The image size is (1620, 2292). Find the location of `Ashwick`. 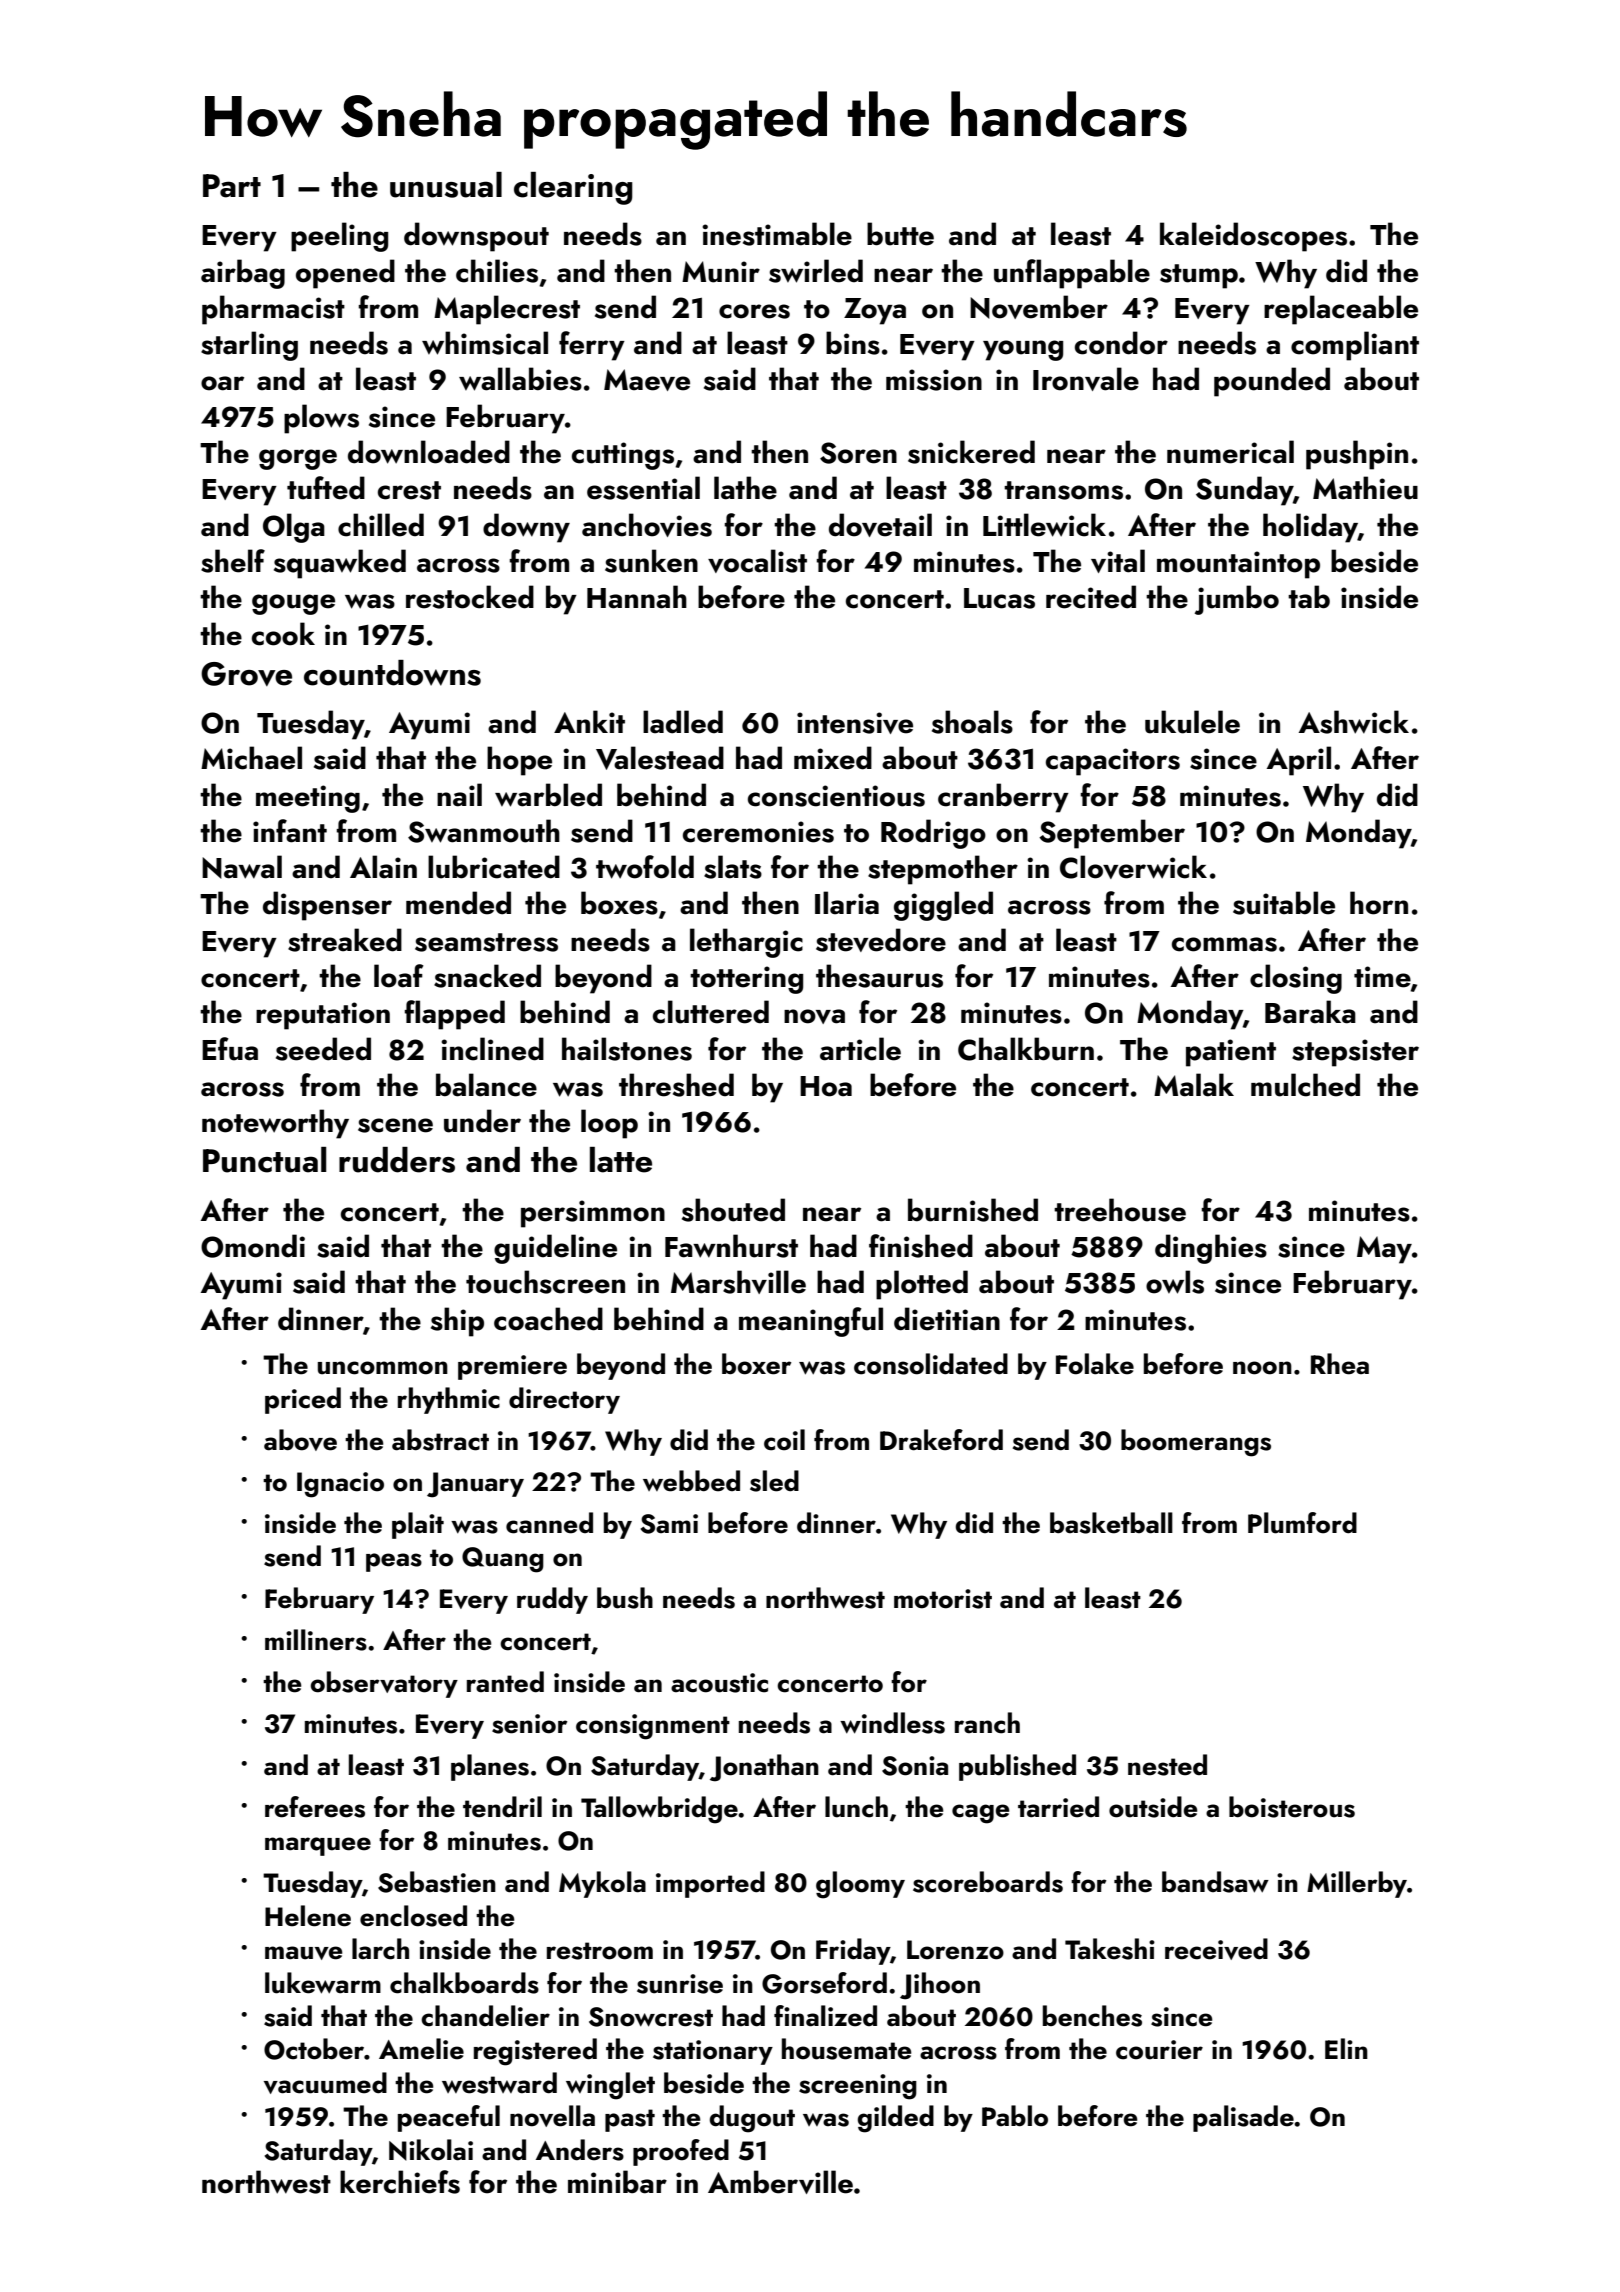

Ashwick is located at coordinates (1354, 722).
